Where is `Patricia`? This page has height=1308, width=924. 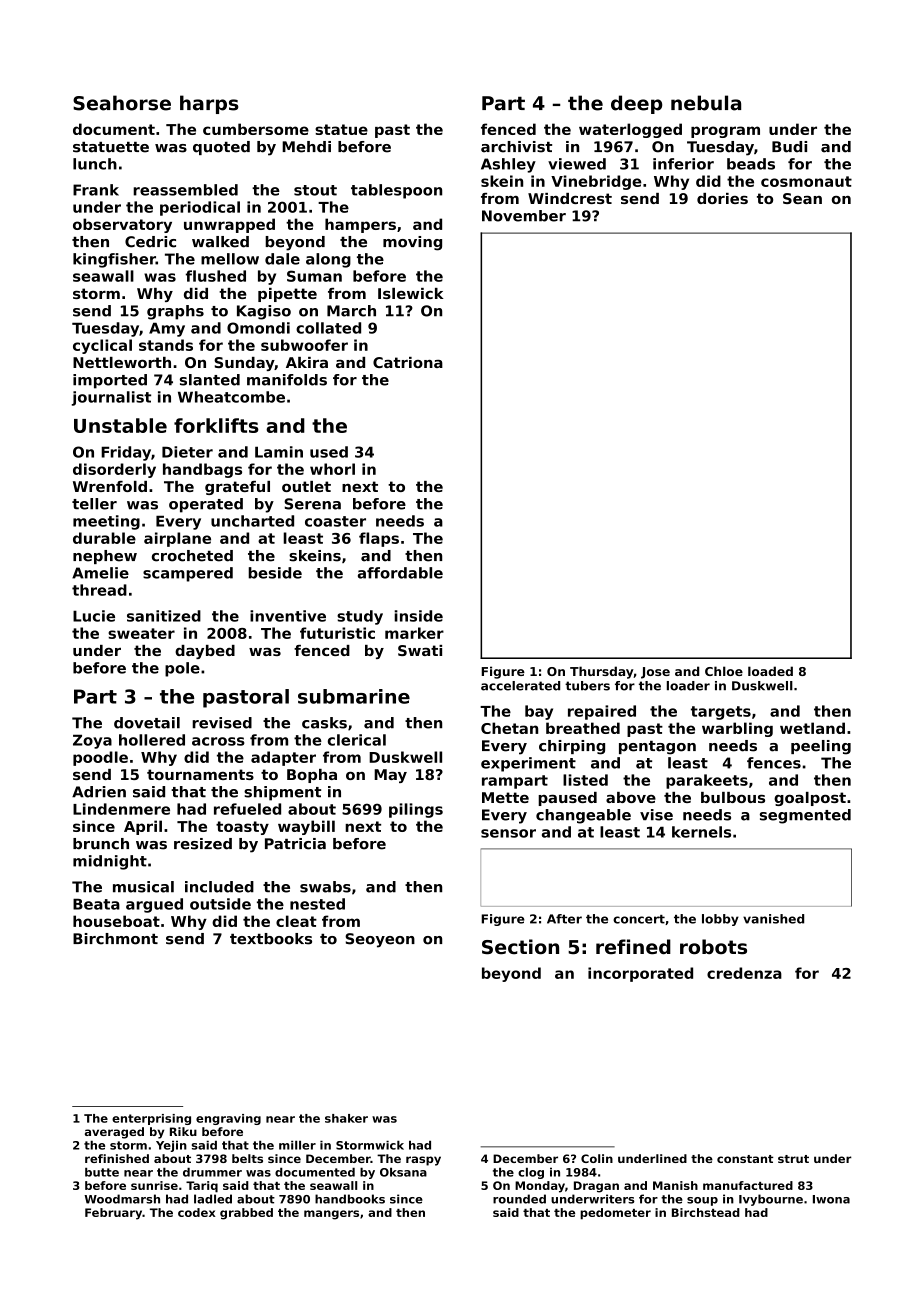 Patricia is located at coordinates (295, 844).
